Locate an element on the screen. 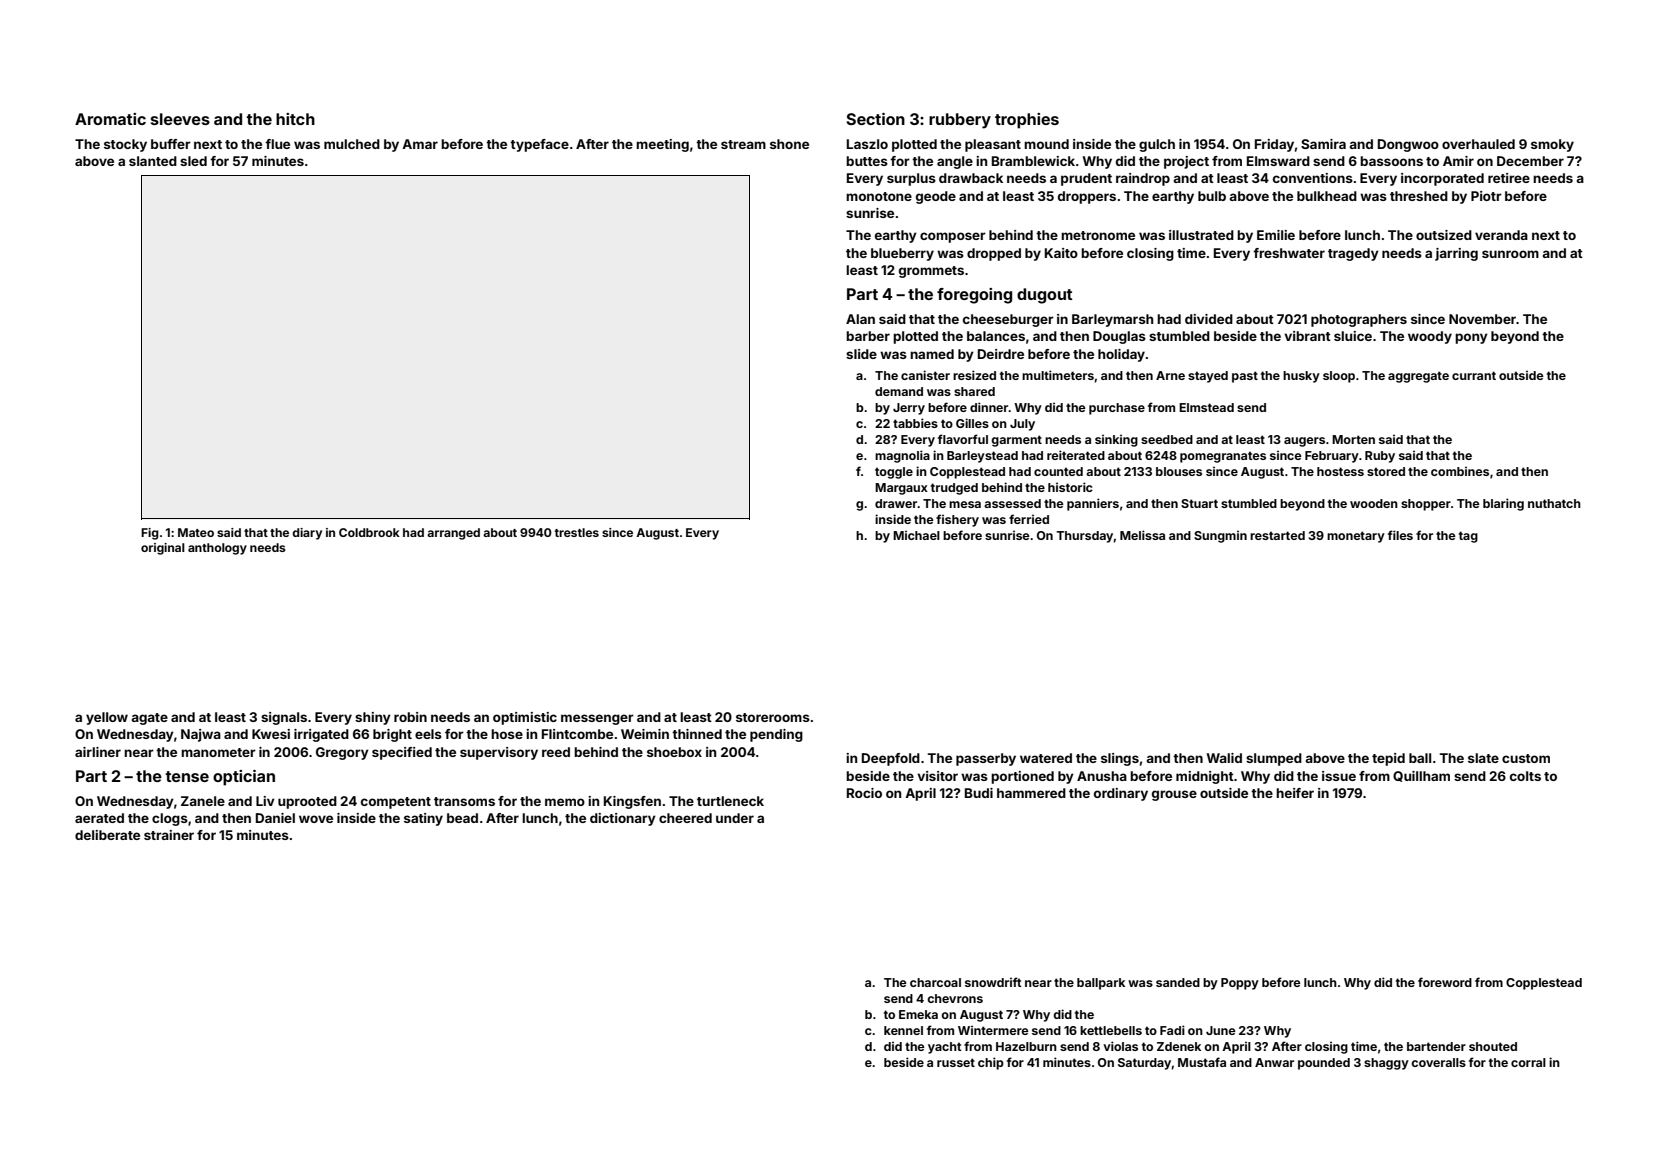 The width and height of the screenshot is (1662, 1175). diary is located at coordinates (307, 534).
